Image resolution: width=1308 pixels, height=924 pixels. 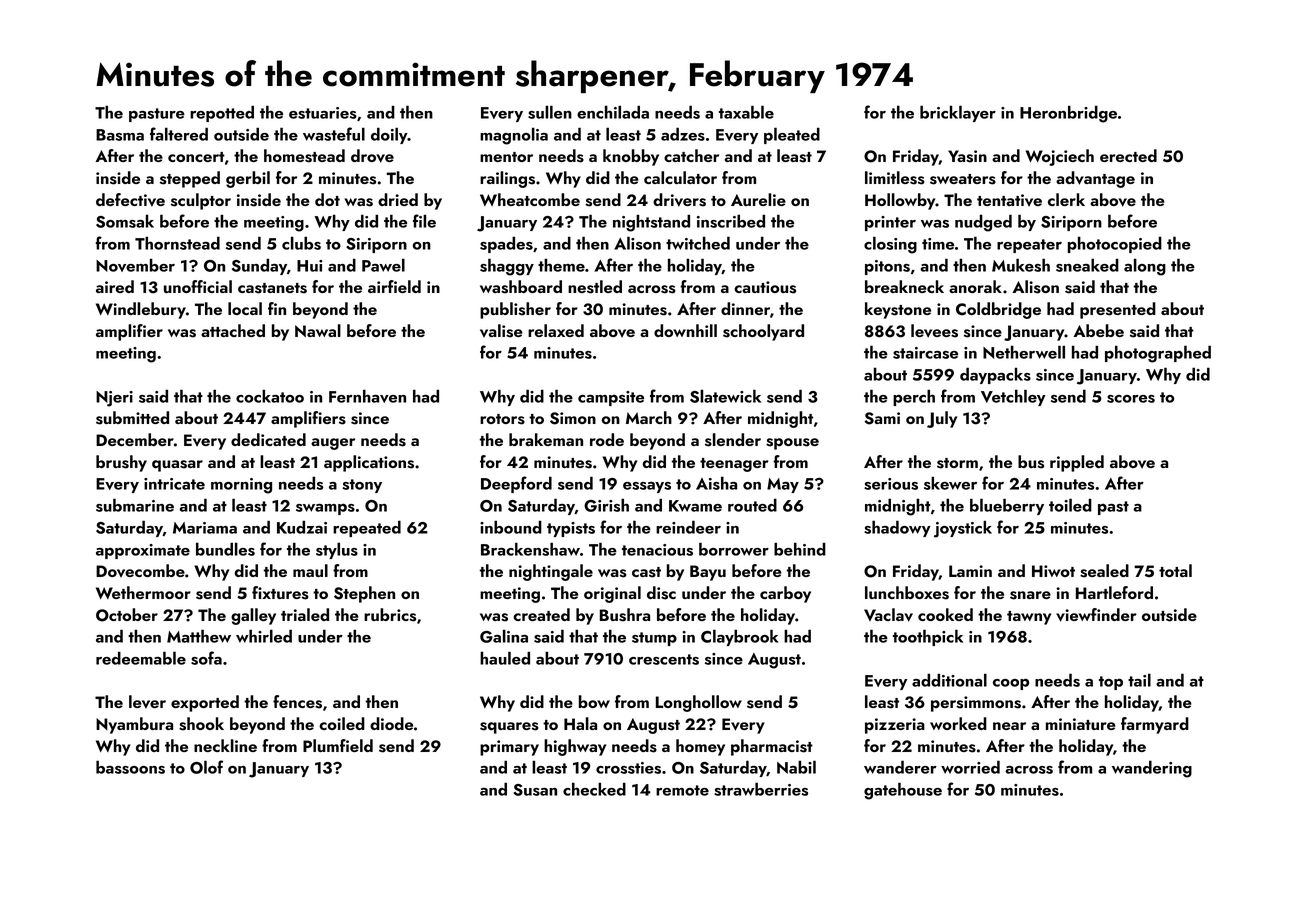 I want to click on cautious, so click(x=765, y=287).
